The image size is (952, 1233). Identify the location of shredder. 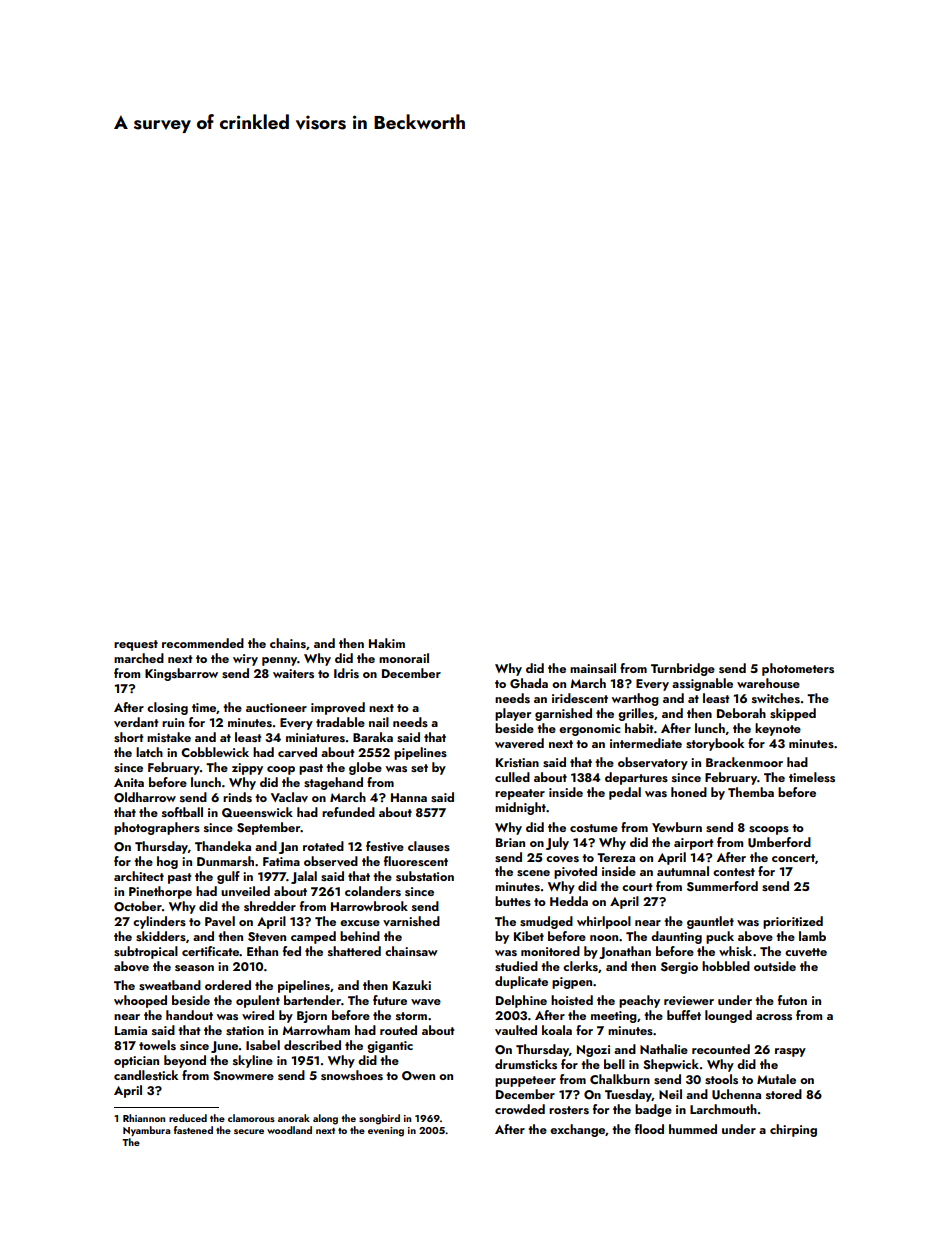
(270, 906).
